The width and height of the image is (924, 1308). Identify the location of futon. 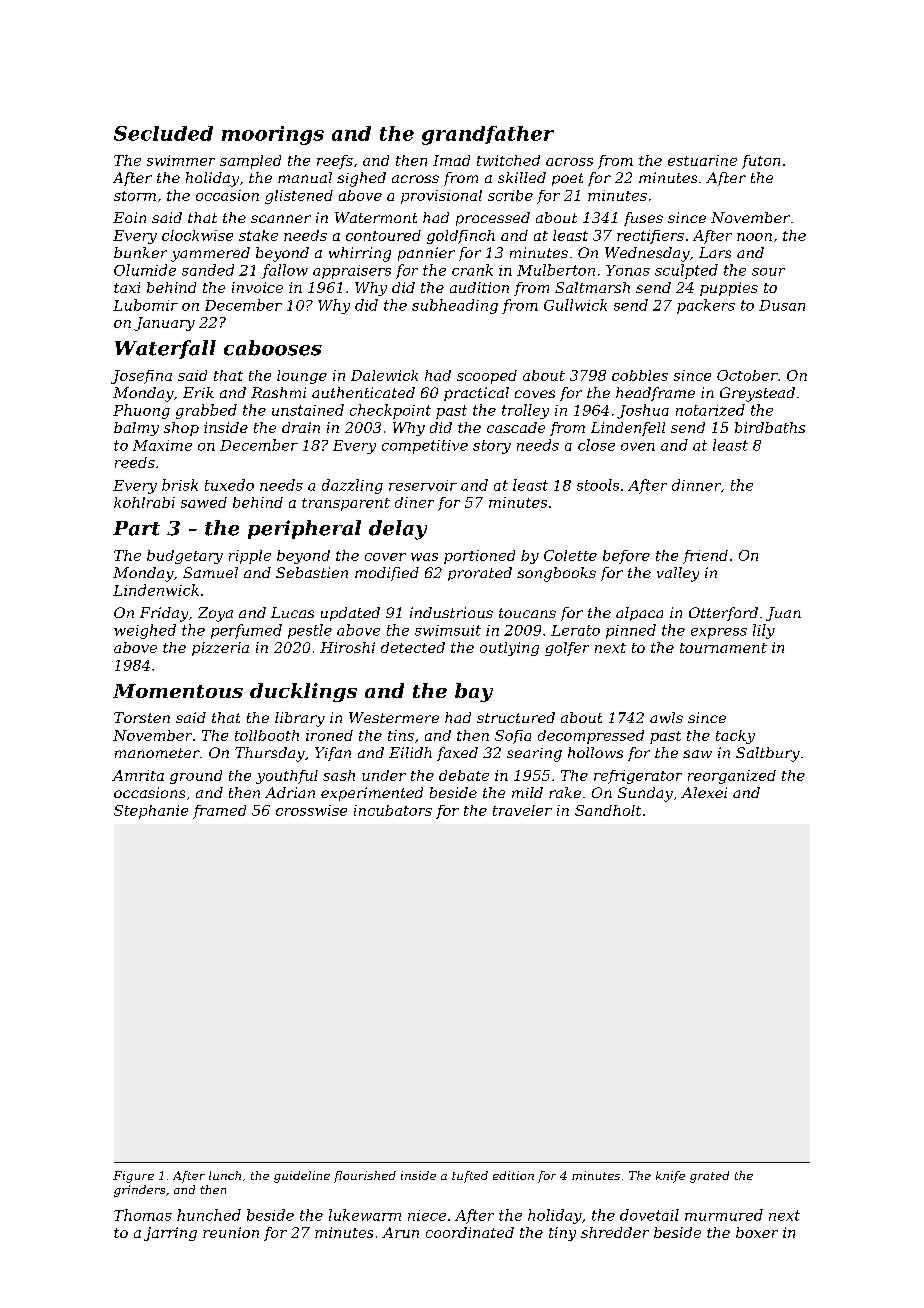
(761, 162).
